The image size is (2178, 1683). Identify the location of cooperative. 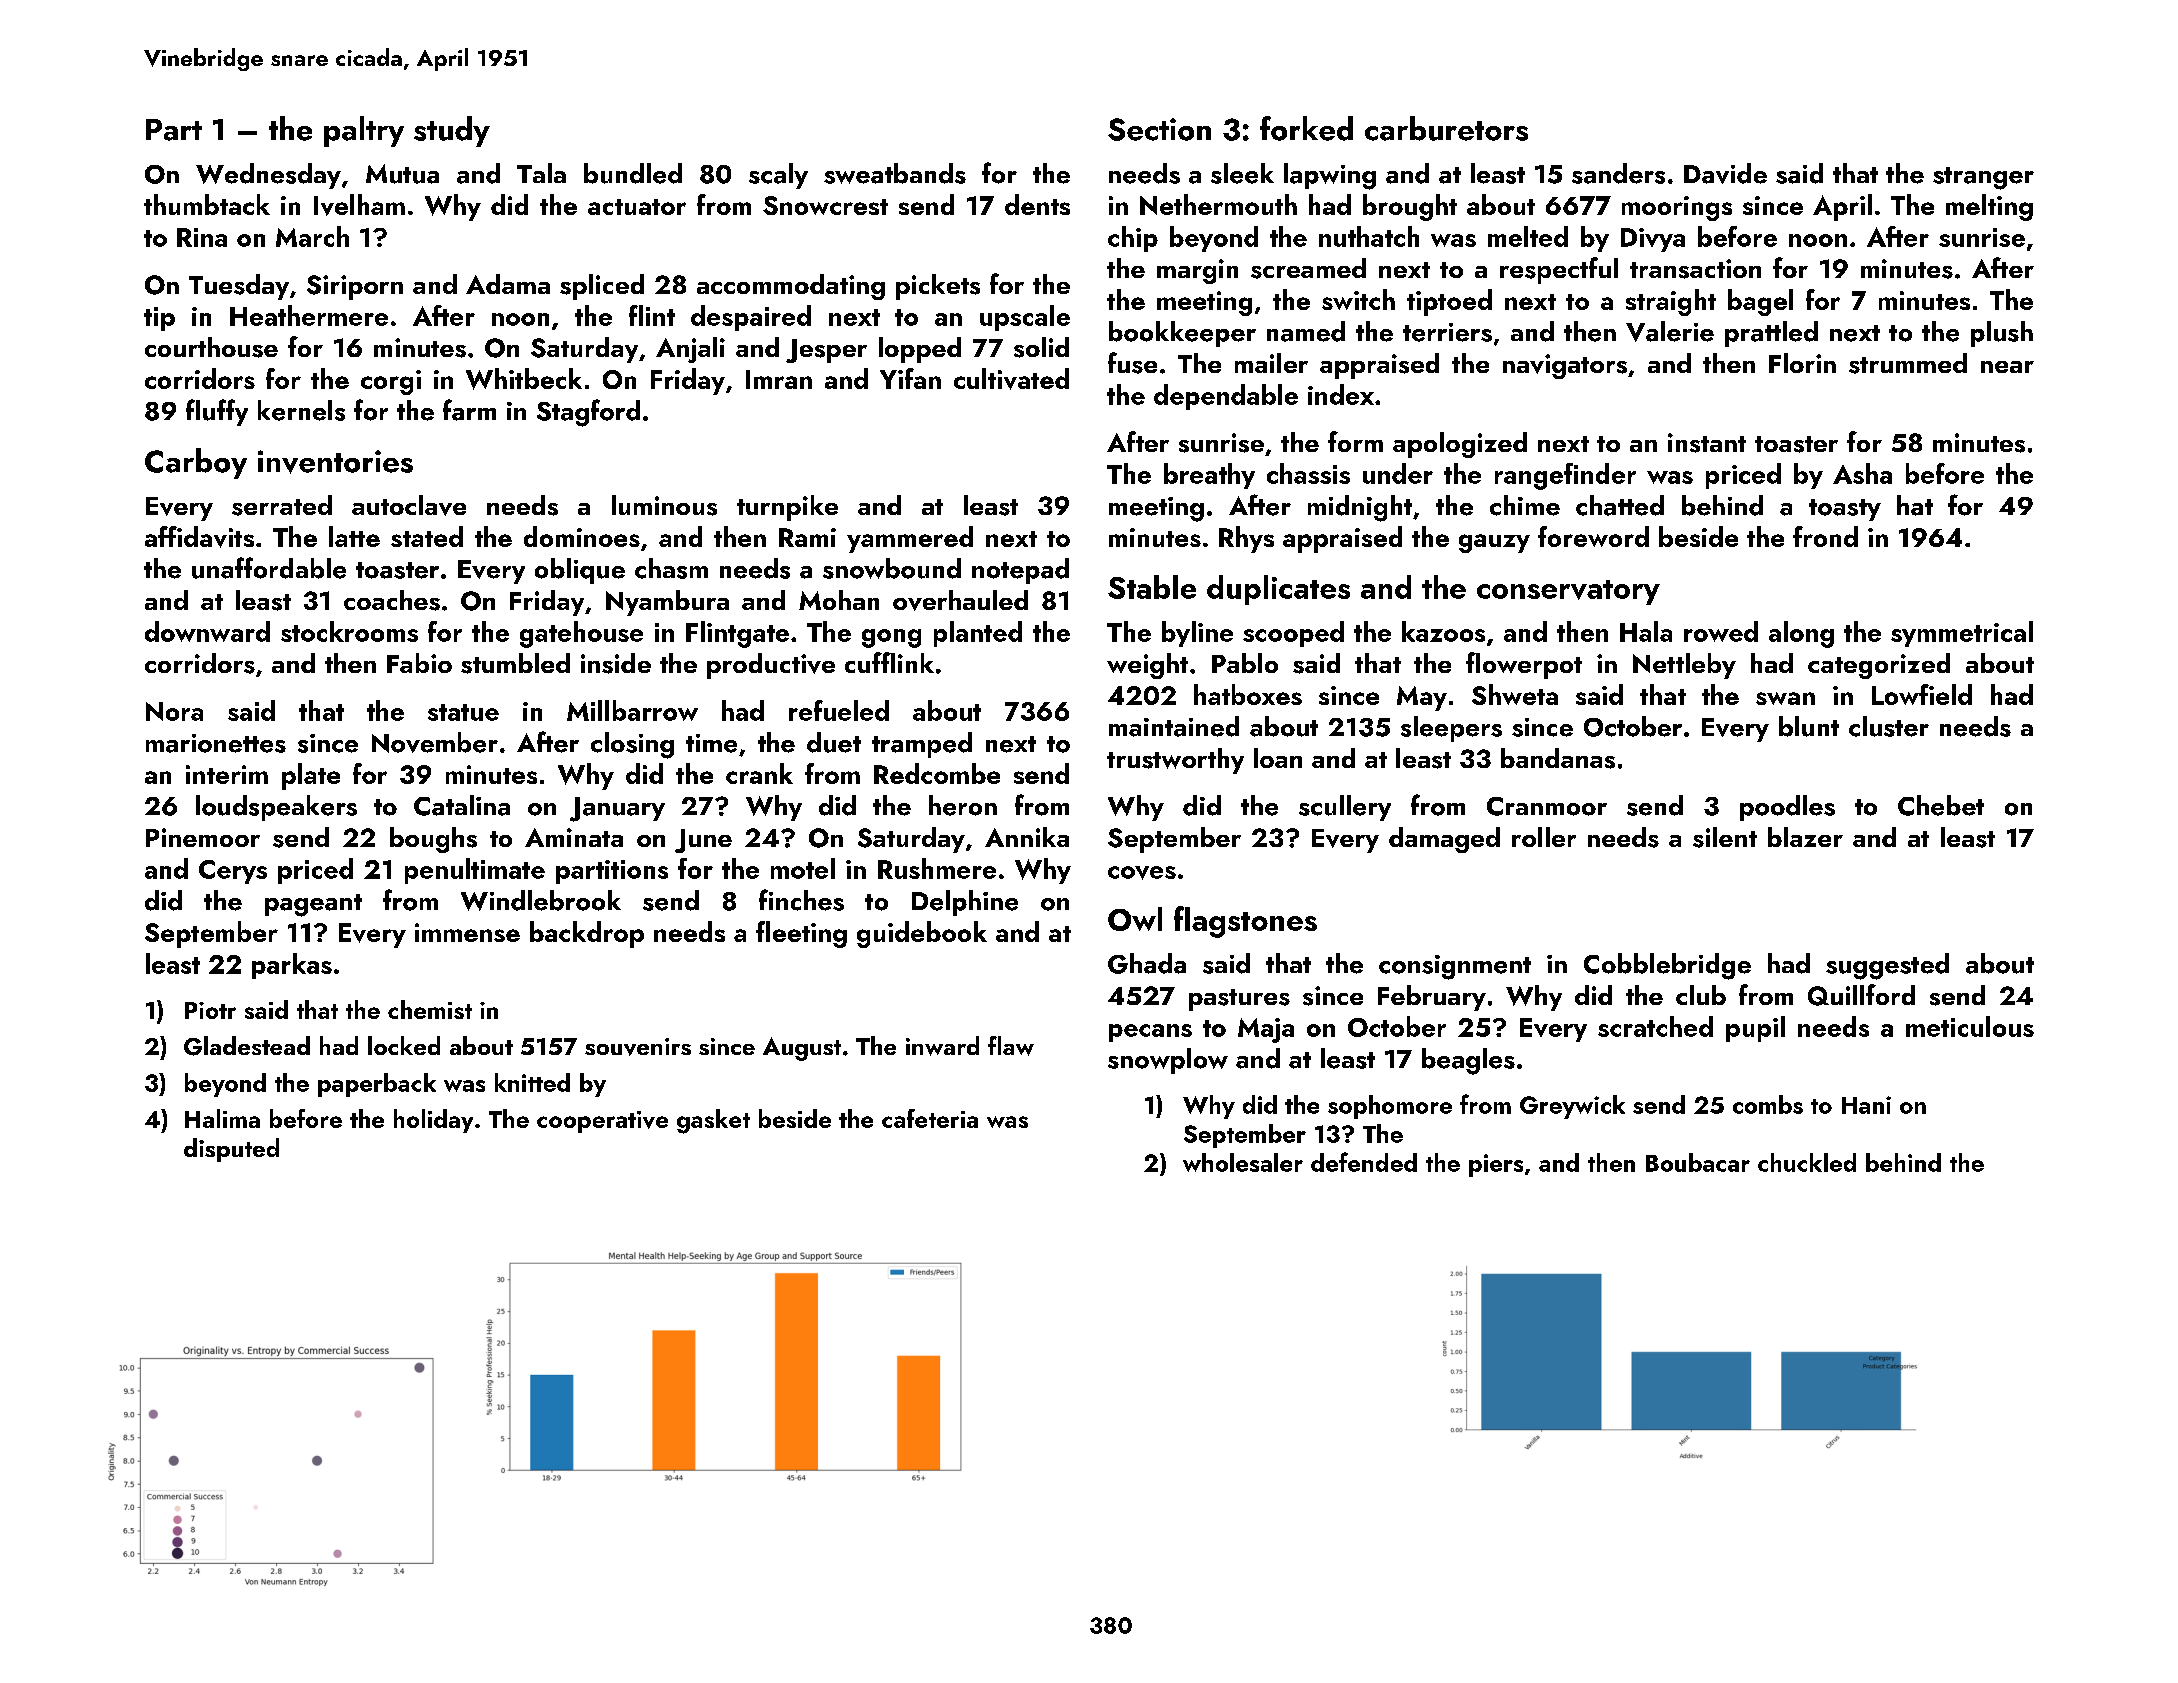
(602, 1122).
